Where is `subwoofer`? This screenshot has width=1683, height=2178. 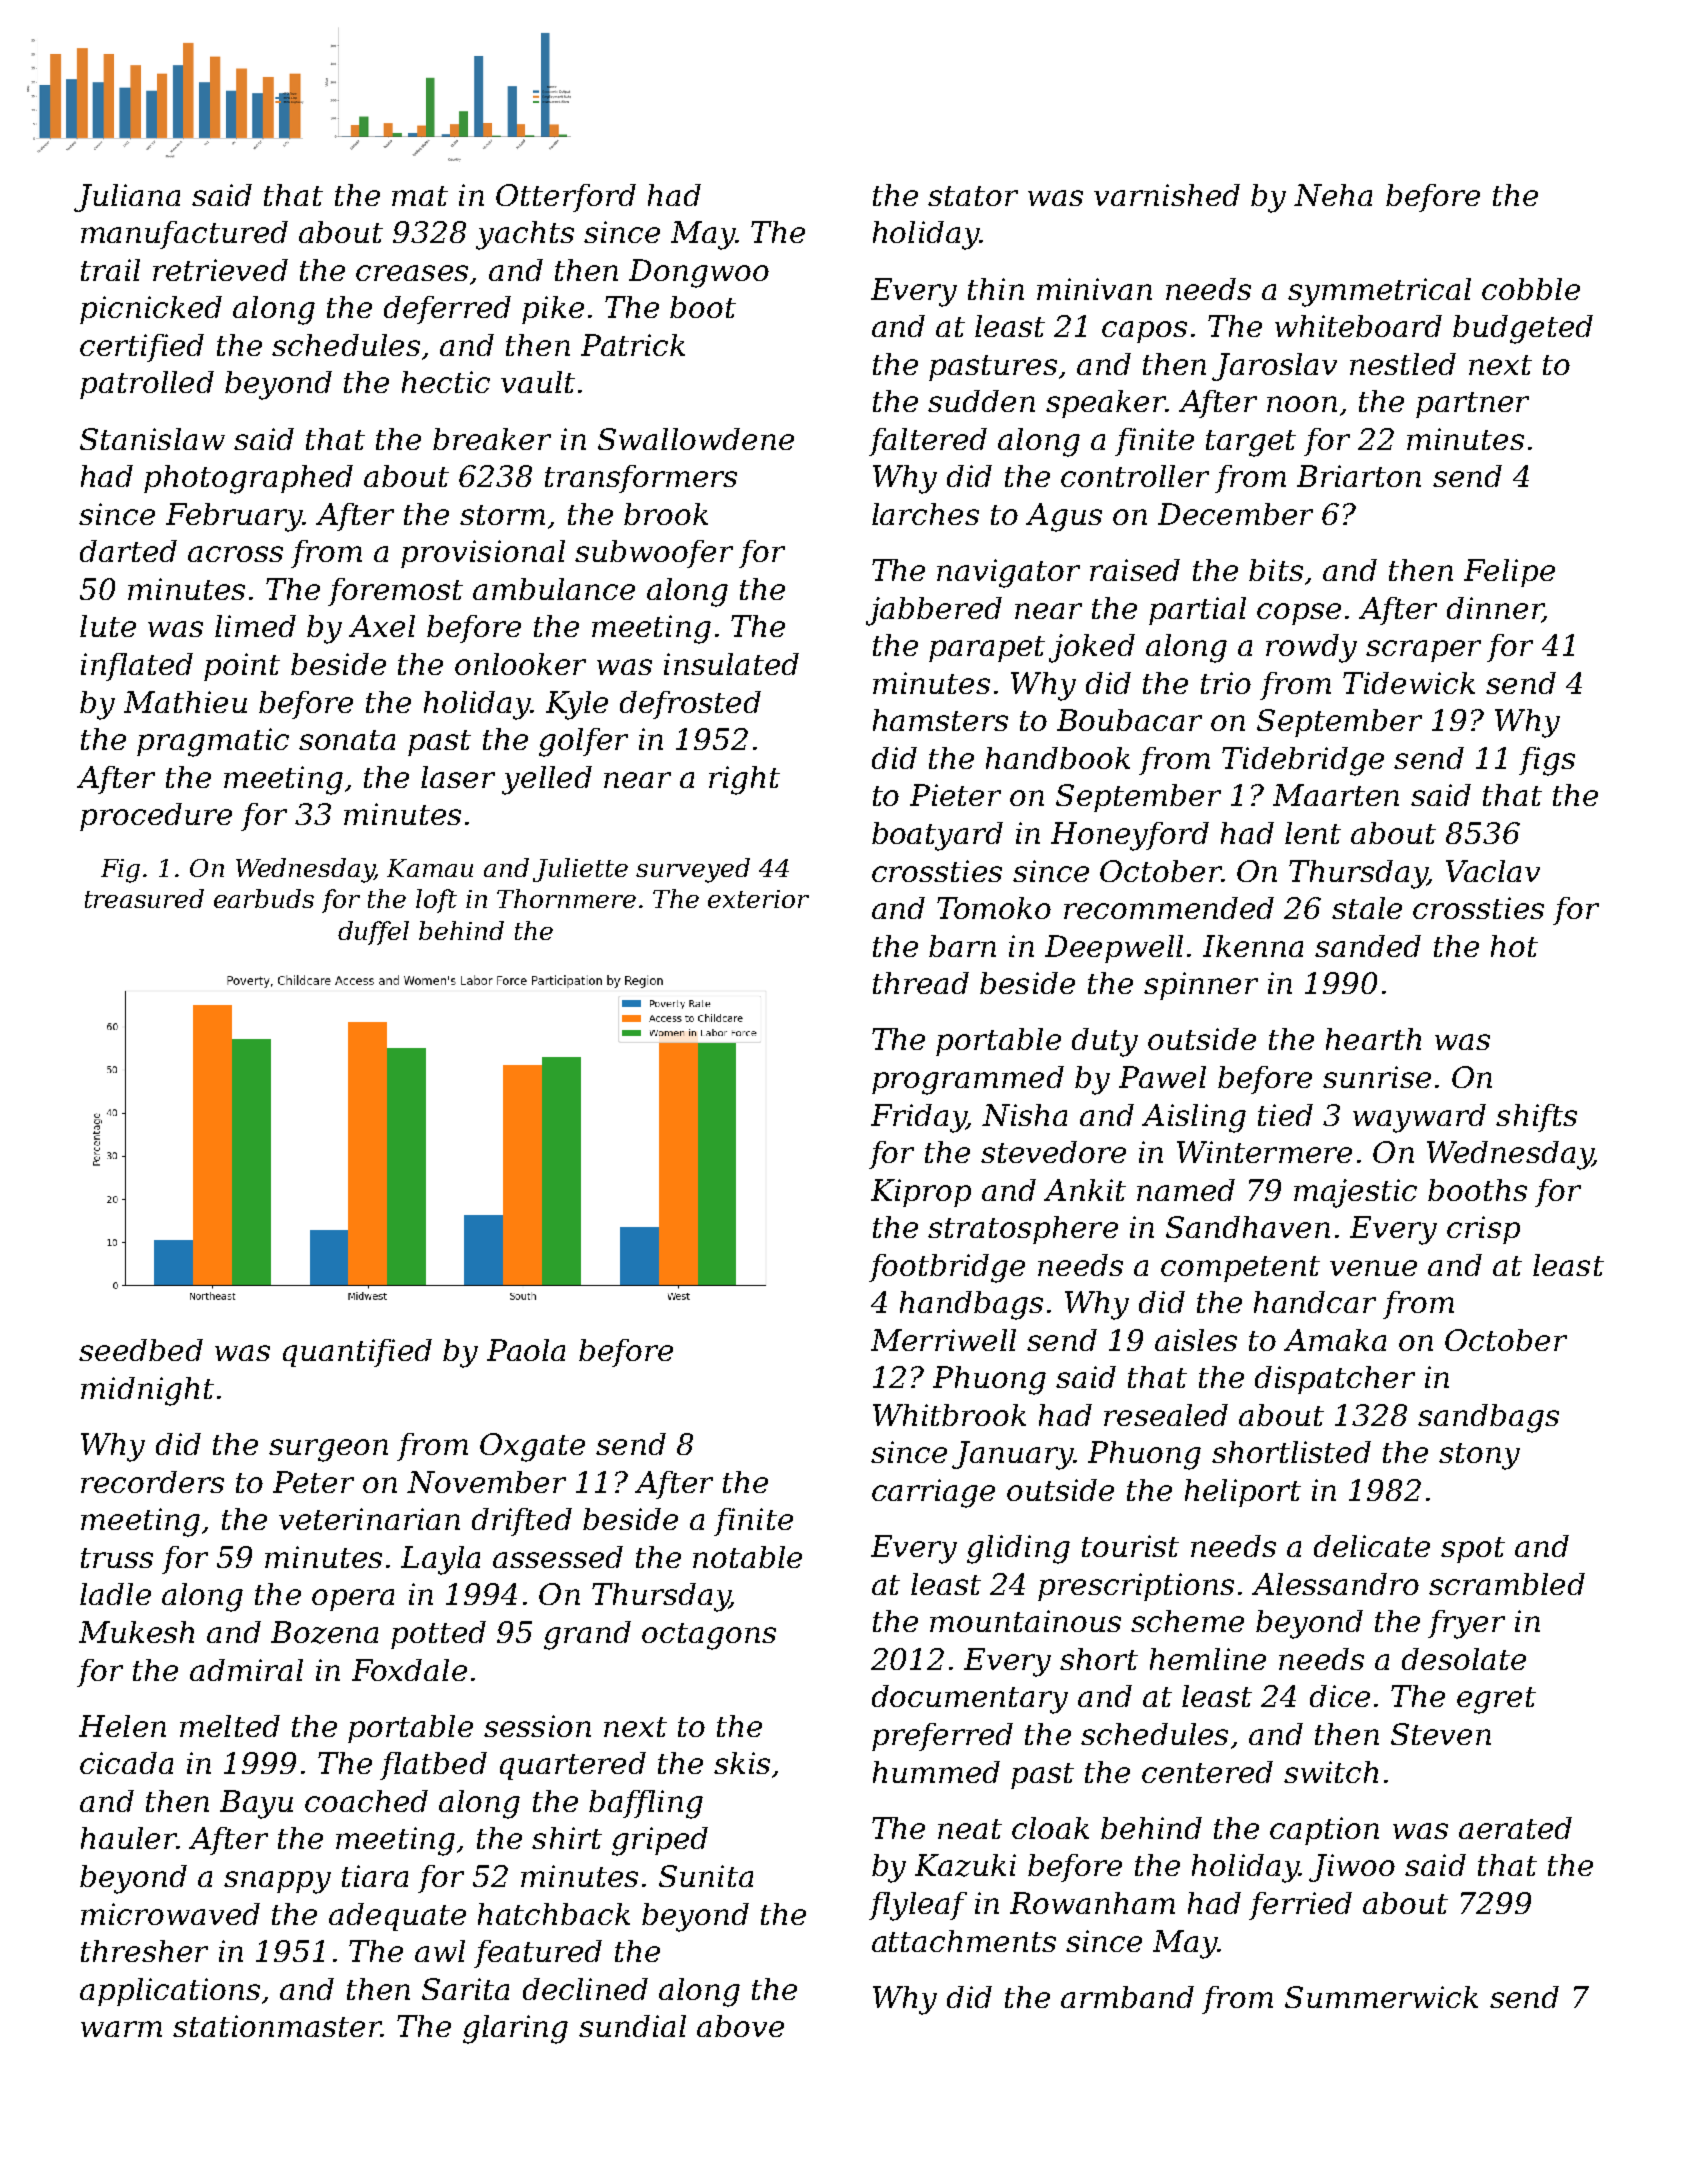 subwoofer is located at coordinates (654, 554).
